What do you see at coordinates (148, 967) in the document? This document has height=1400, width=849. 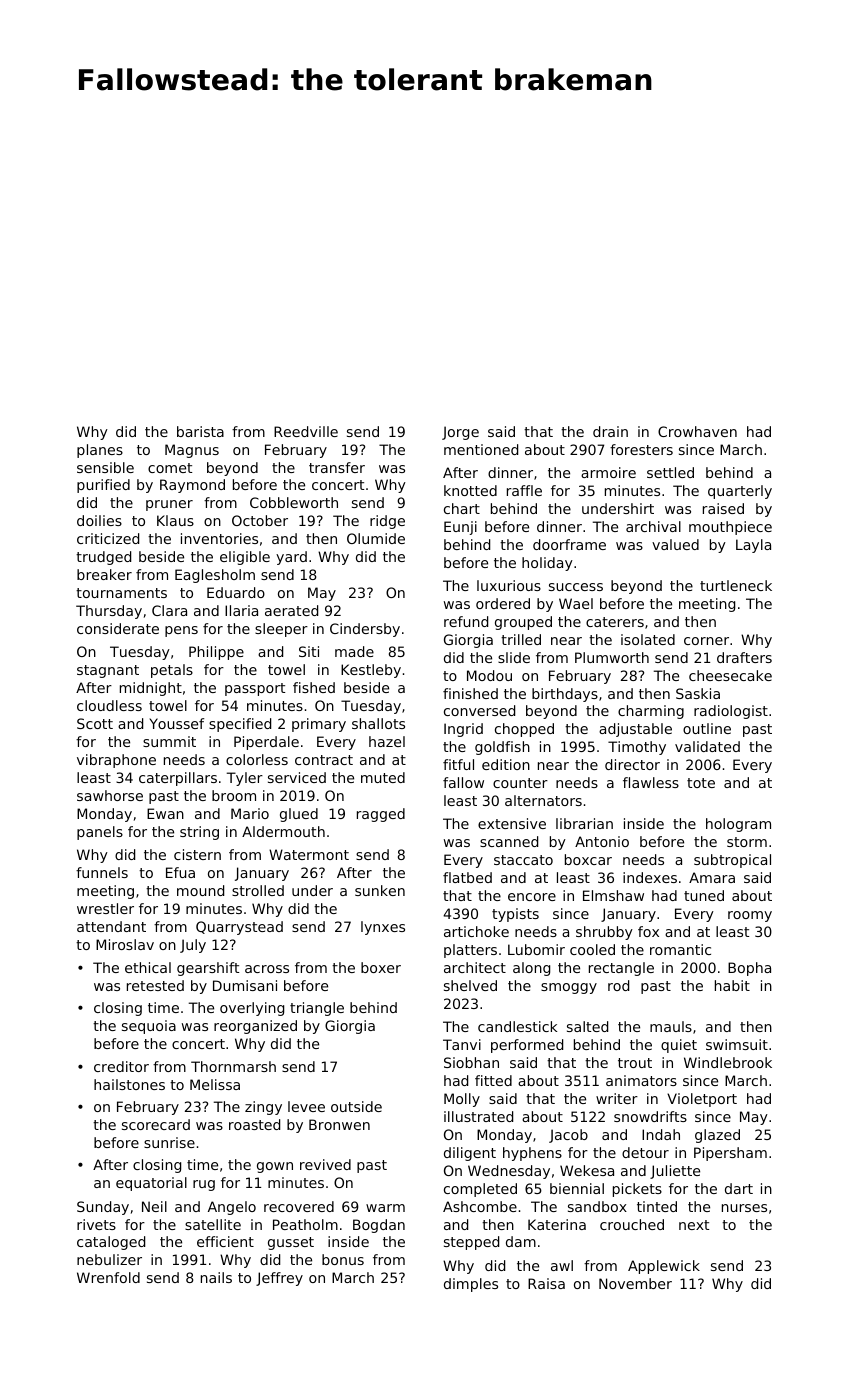 I see `ethical` at bounding box center [148, 967].
